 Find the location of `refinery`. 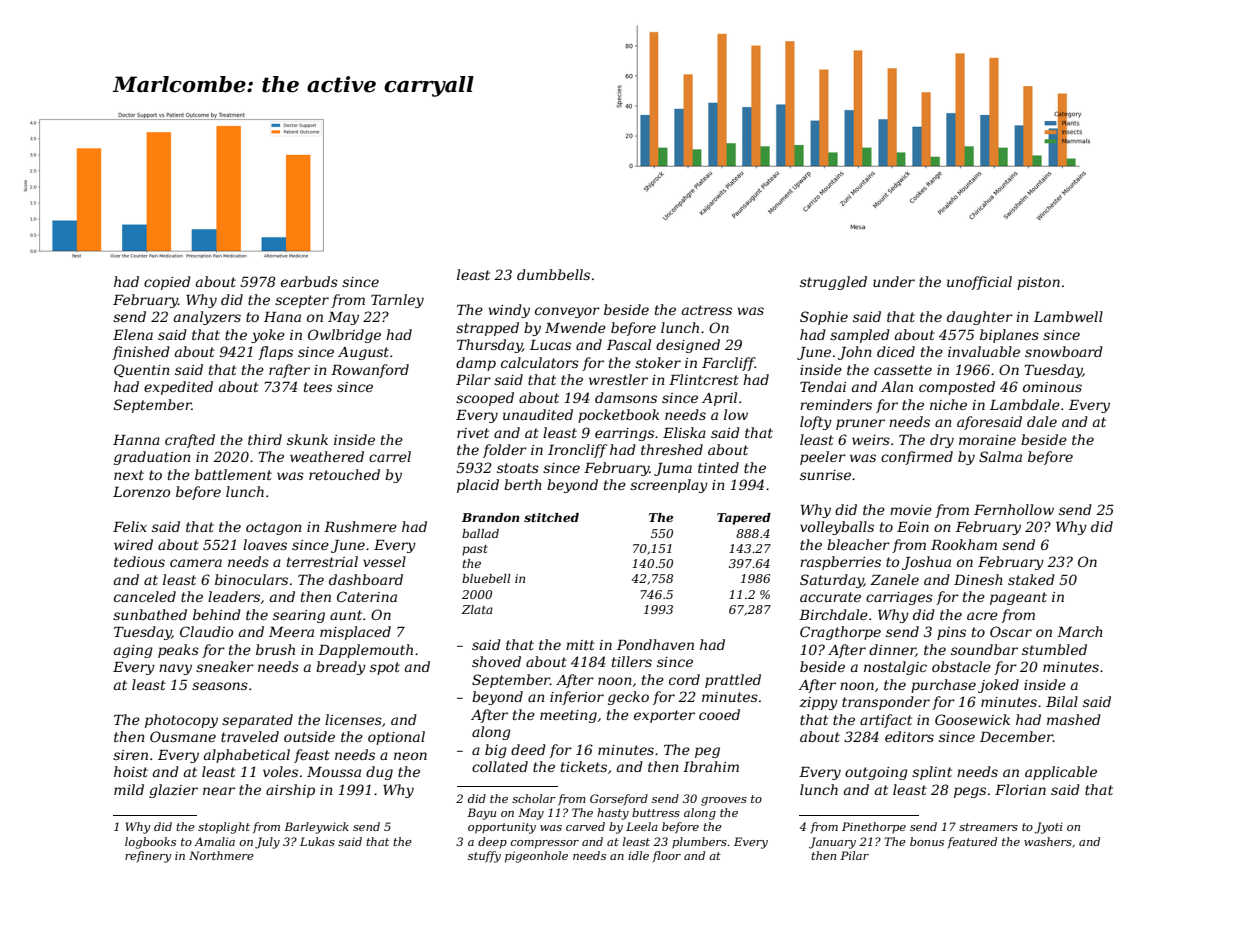

refinery is located at coordinates (148, 857).
